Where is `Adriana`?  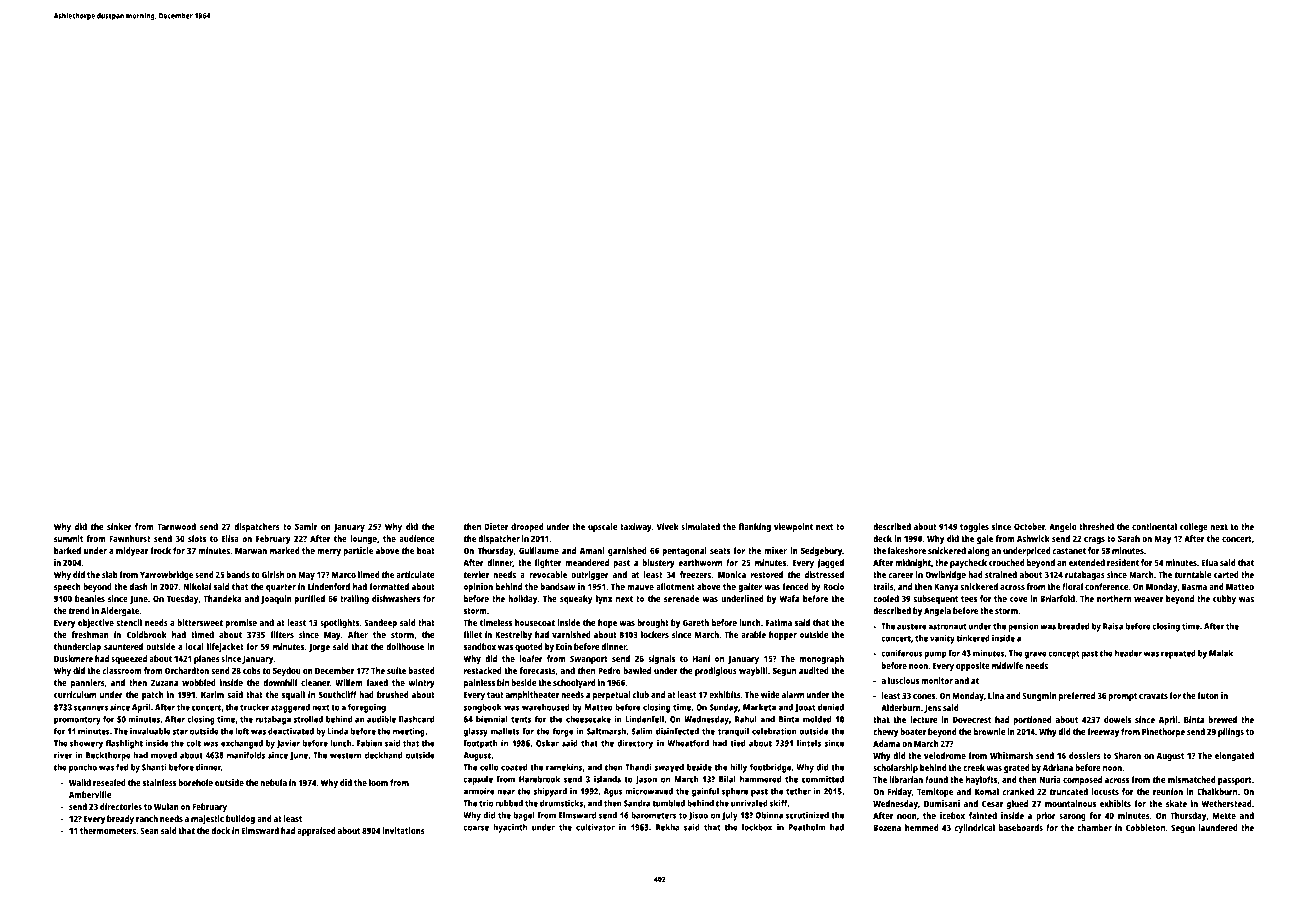 Adriana is located at coordinates (1058, 767).
